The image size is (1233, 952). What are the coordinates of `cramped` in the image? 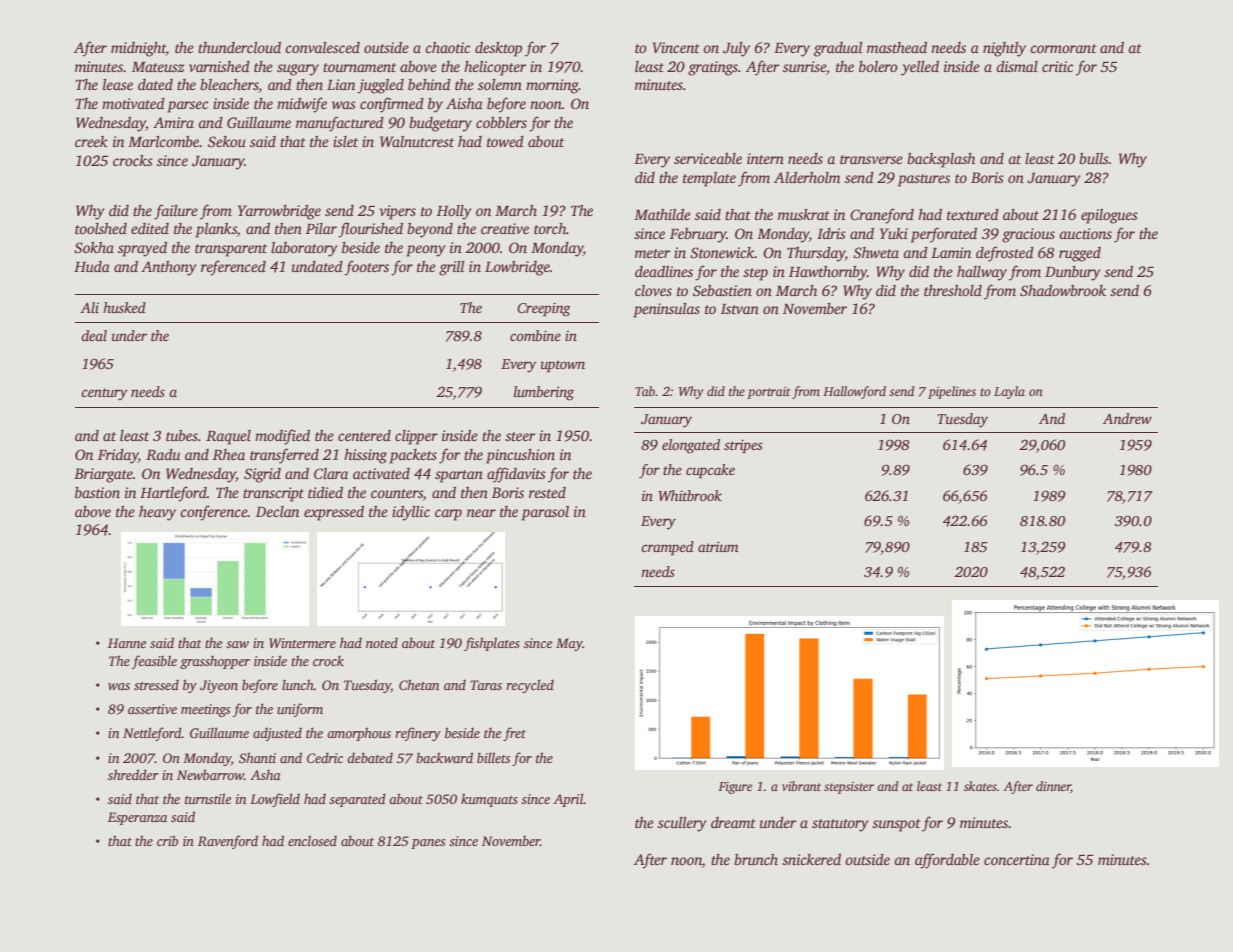 It's located at (667, 548).
